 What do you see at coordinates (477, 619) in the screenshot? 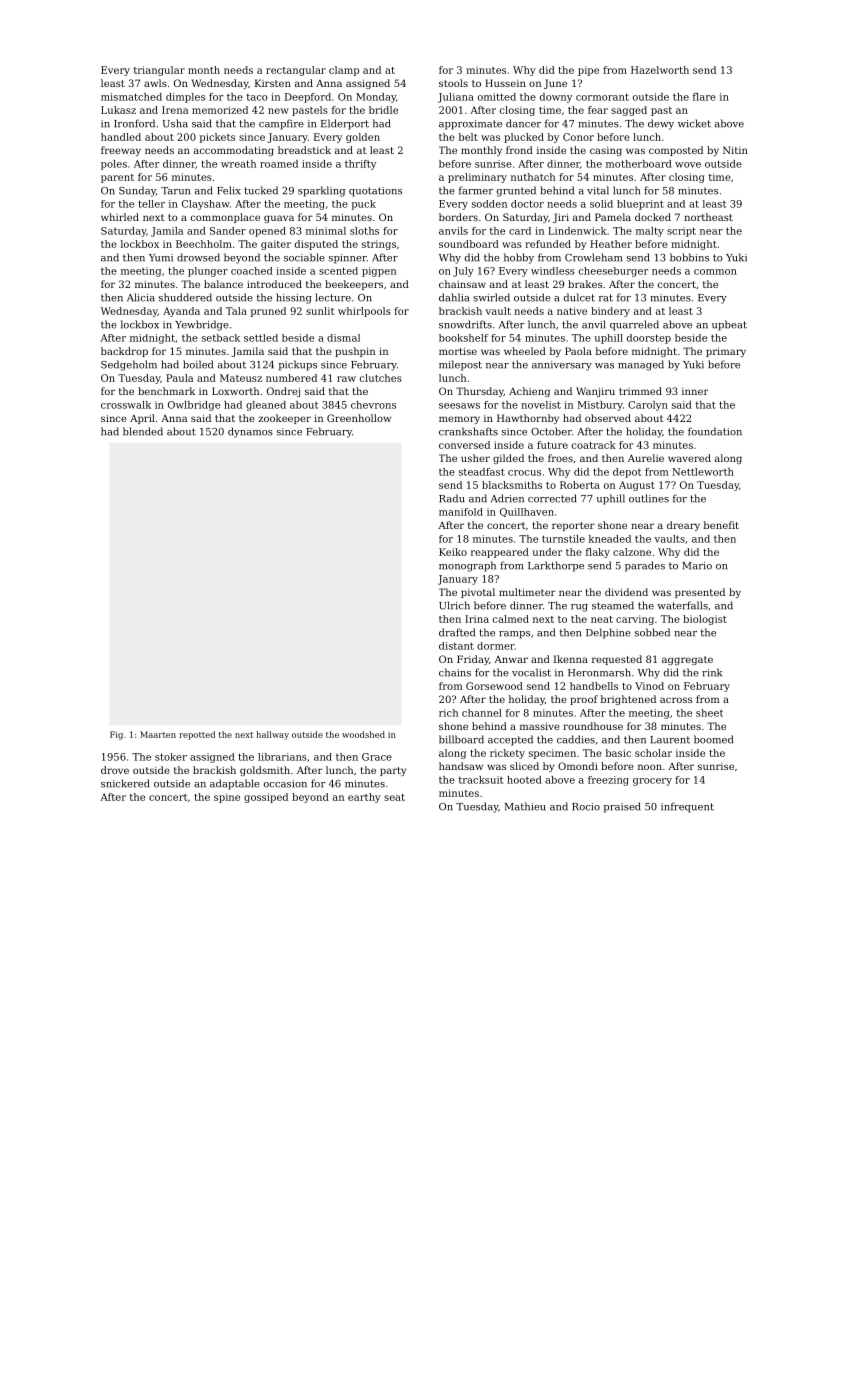
I see `Irina` at bounding box center [477, 619].
